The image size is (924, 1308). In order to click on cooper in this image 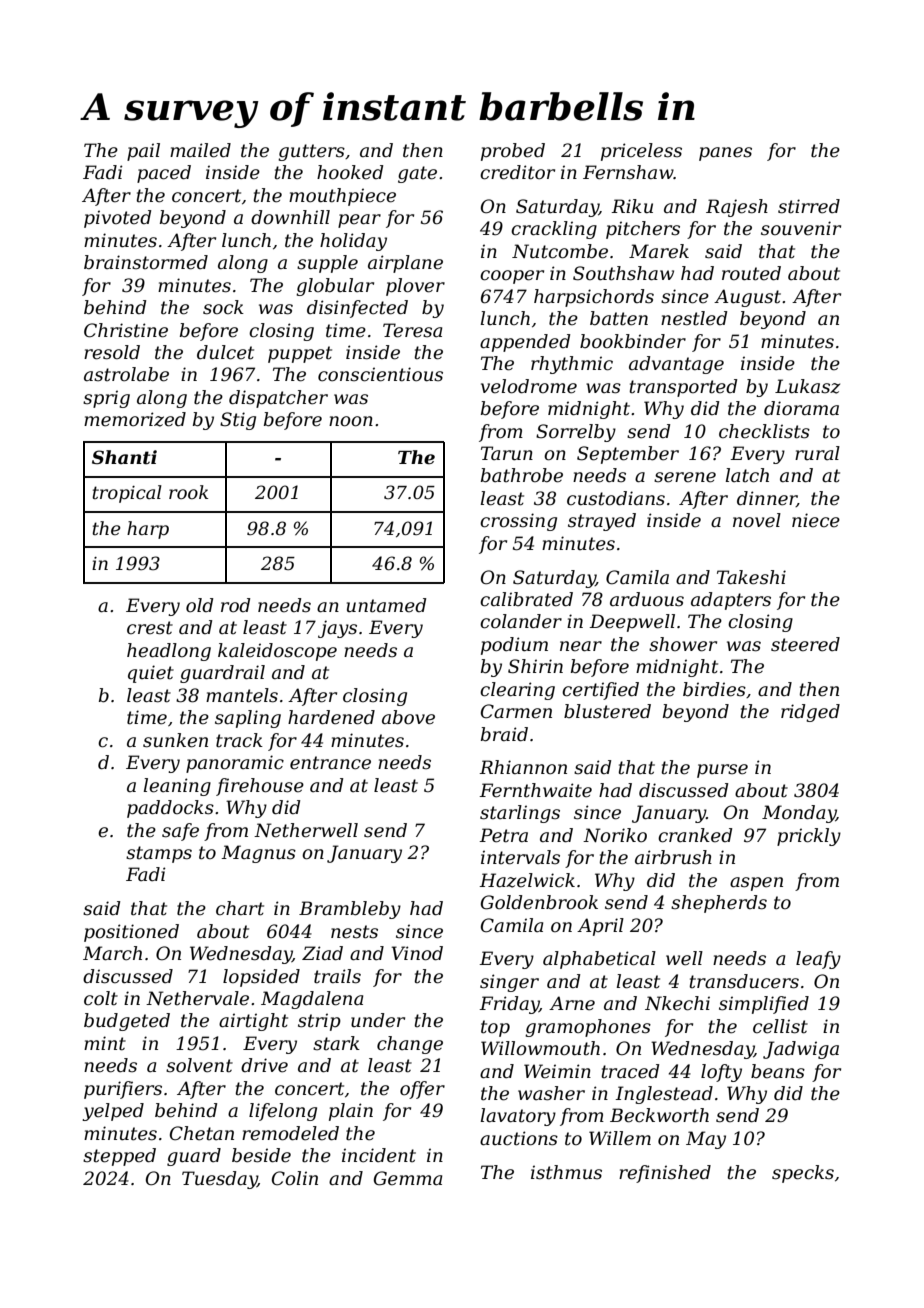, I will do `click(512, 277)`.
